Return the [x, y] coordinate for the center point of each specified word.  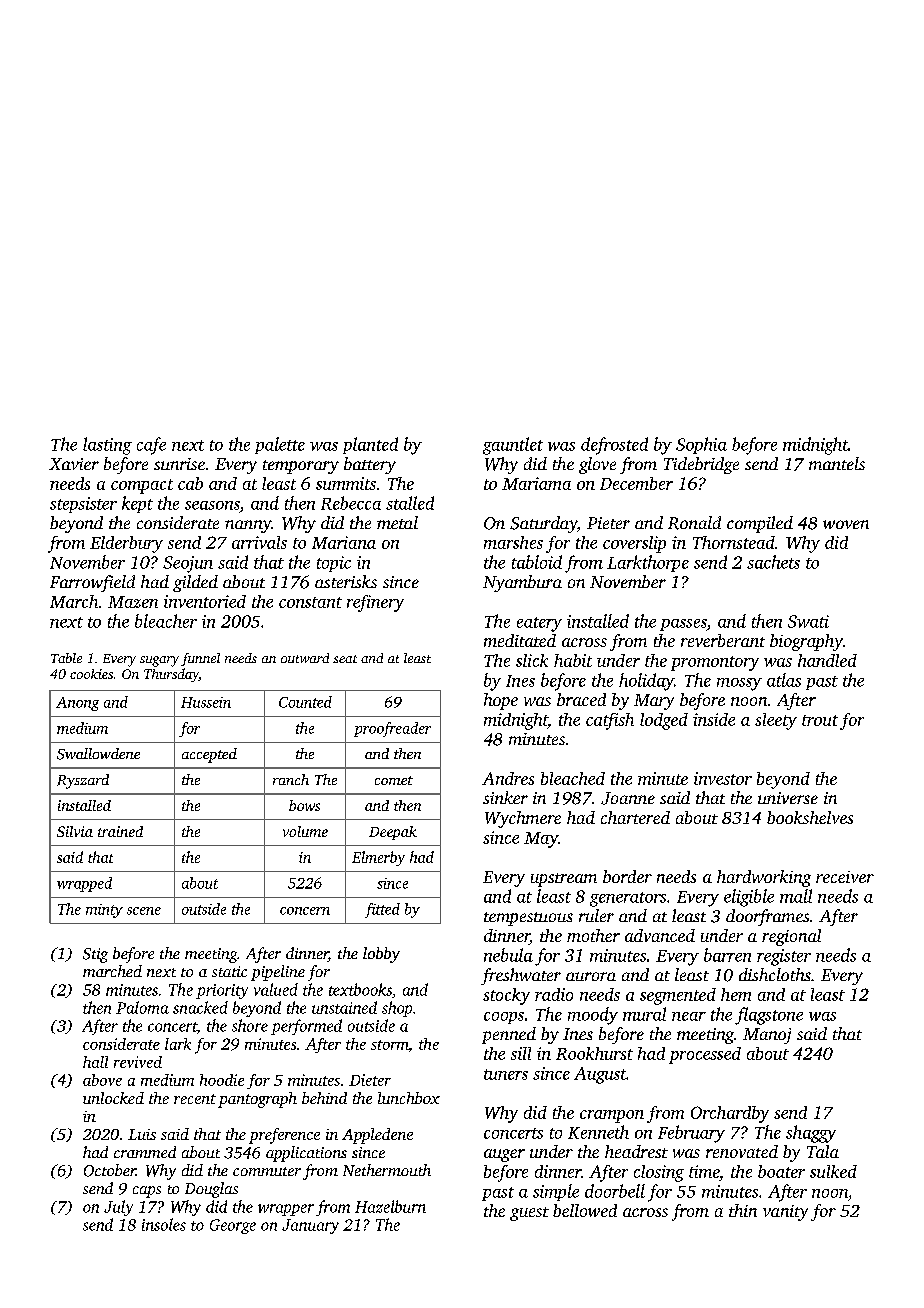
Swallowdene [98, 754]
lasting [107, 446]
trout [820, 720]
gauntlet [513, 446]
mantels [837, 463]
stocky [506, 996]
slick [532, 660]
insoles [164, 1224]
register [784, 957]
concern [305, 911]
